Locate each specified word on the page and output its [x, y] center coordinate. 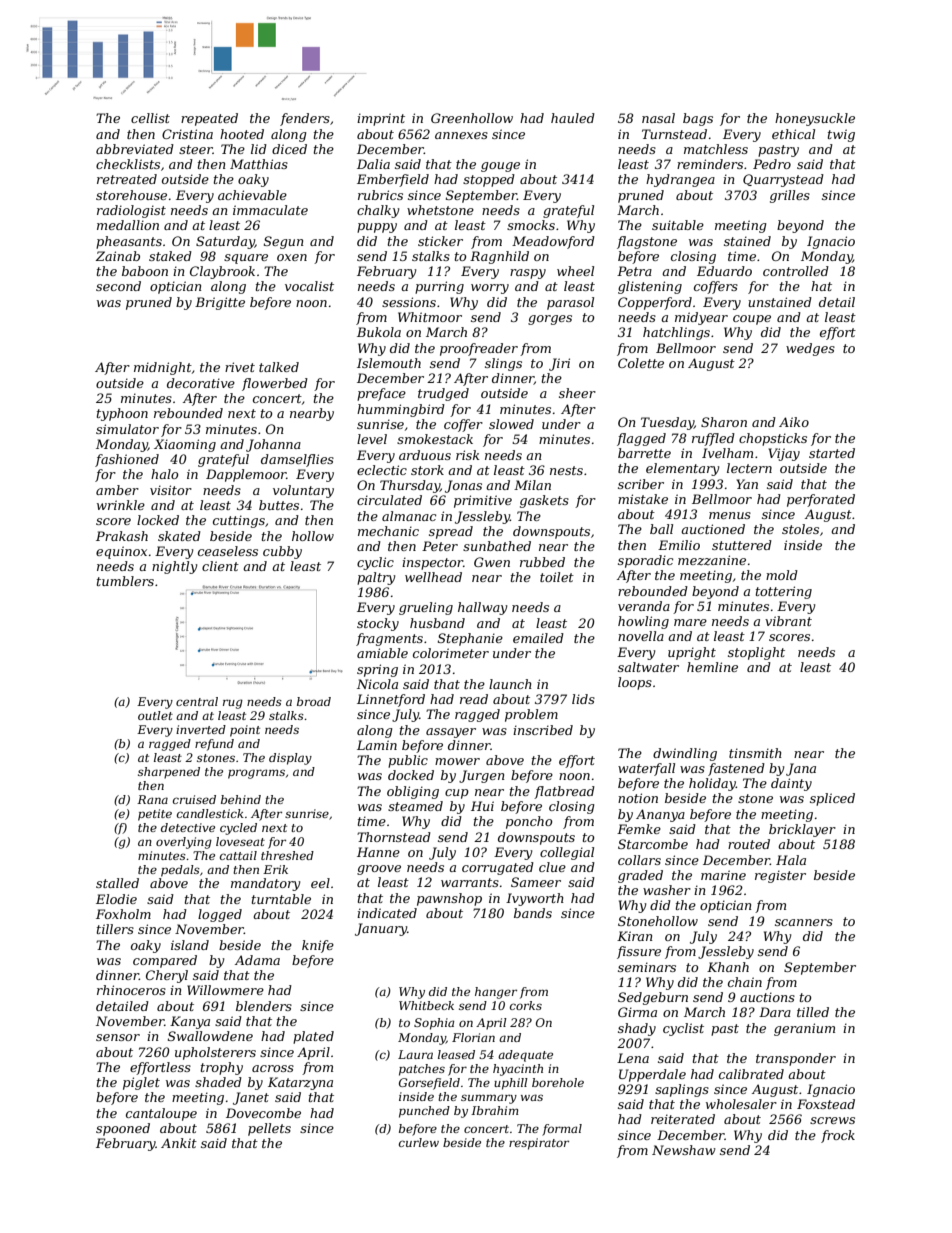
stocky [378, 624]
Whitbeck [426, 1005]
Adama [257, 960]
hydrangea [680, 180]
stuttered [742, 545]
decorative [201, 383]
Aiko [794, 422]
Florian [473, 1037]
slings [503, 364]
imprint [381, 119]
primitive [483, 501]
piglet [141, 1083]
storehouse [131, 195]
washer [667, 890]
